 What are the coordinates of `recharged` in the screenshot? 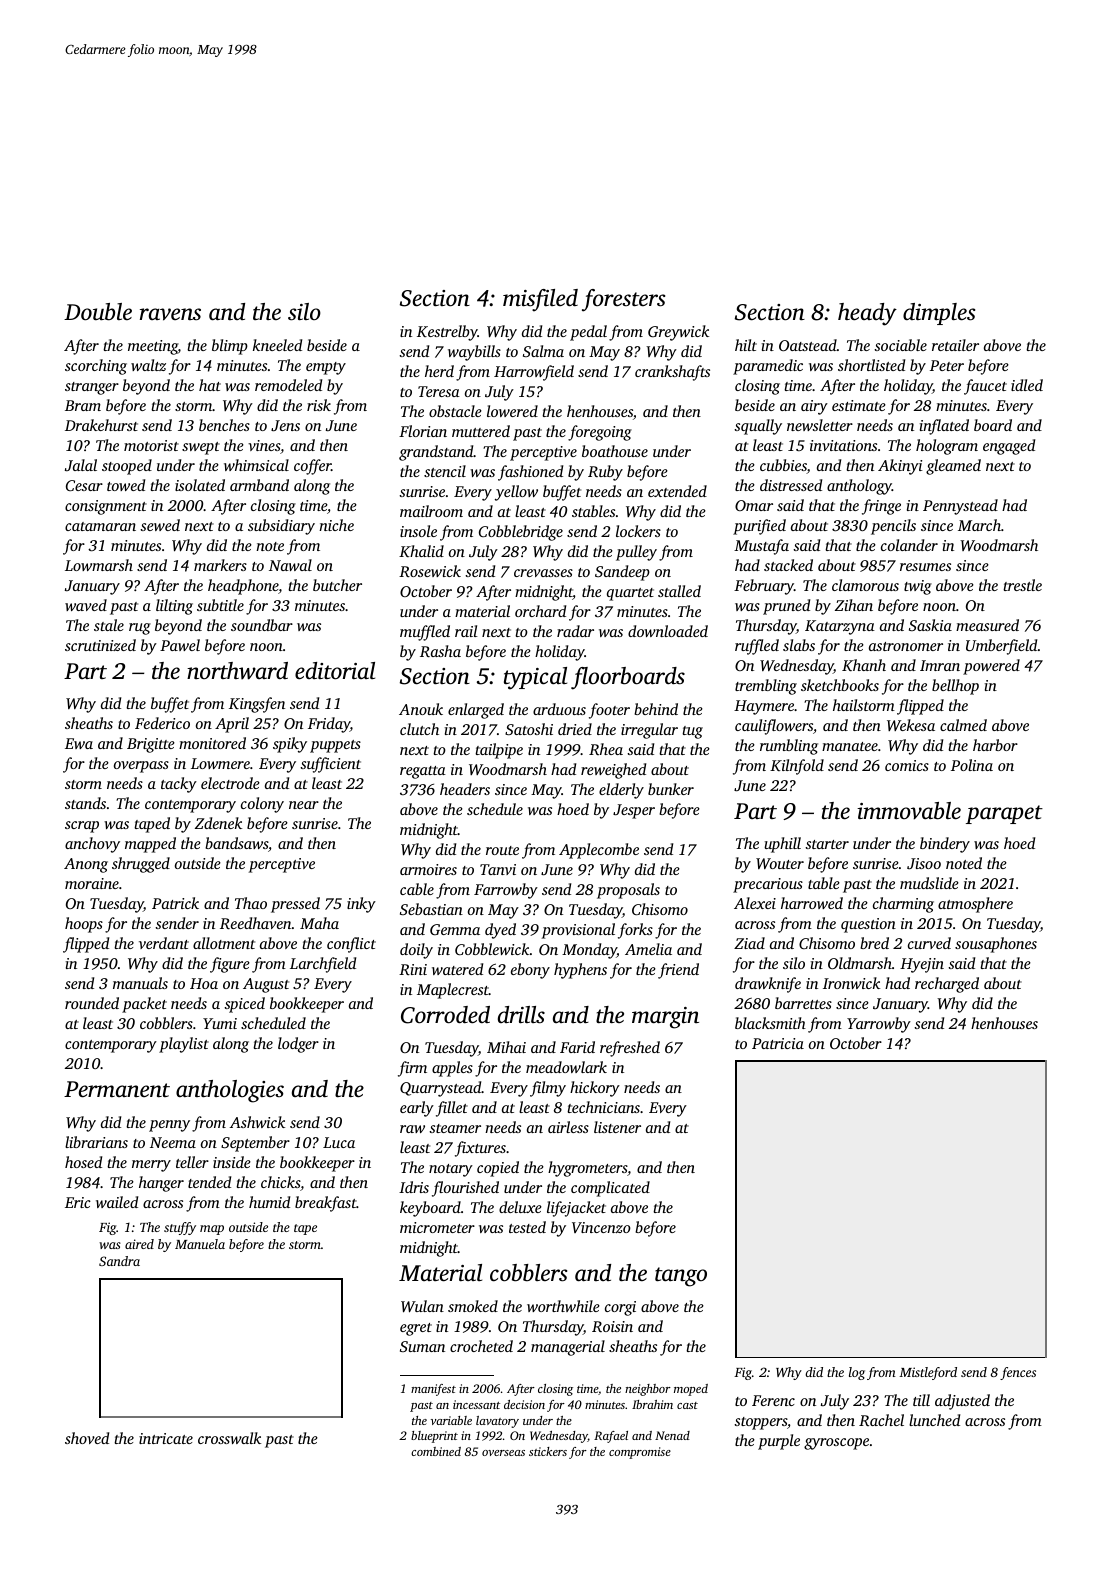 It's located at (947, 985).
